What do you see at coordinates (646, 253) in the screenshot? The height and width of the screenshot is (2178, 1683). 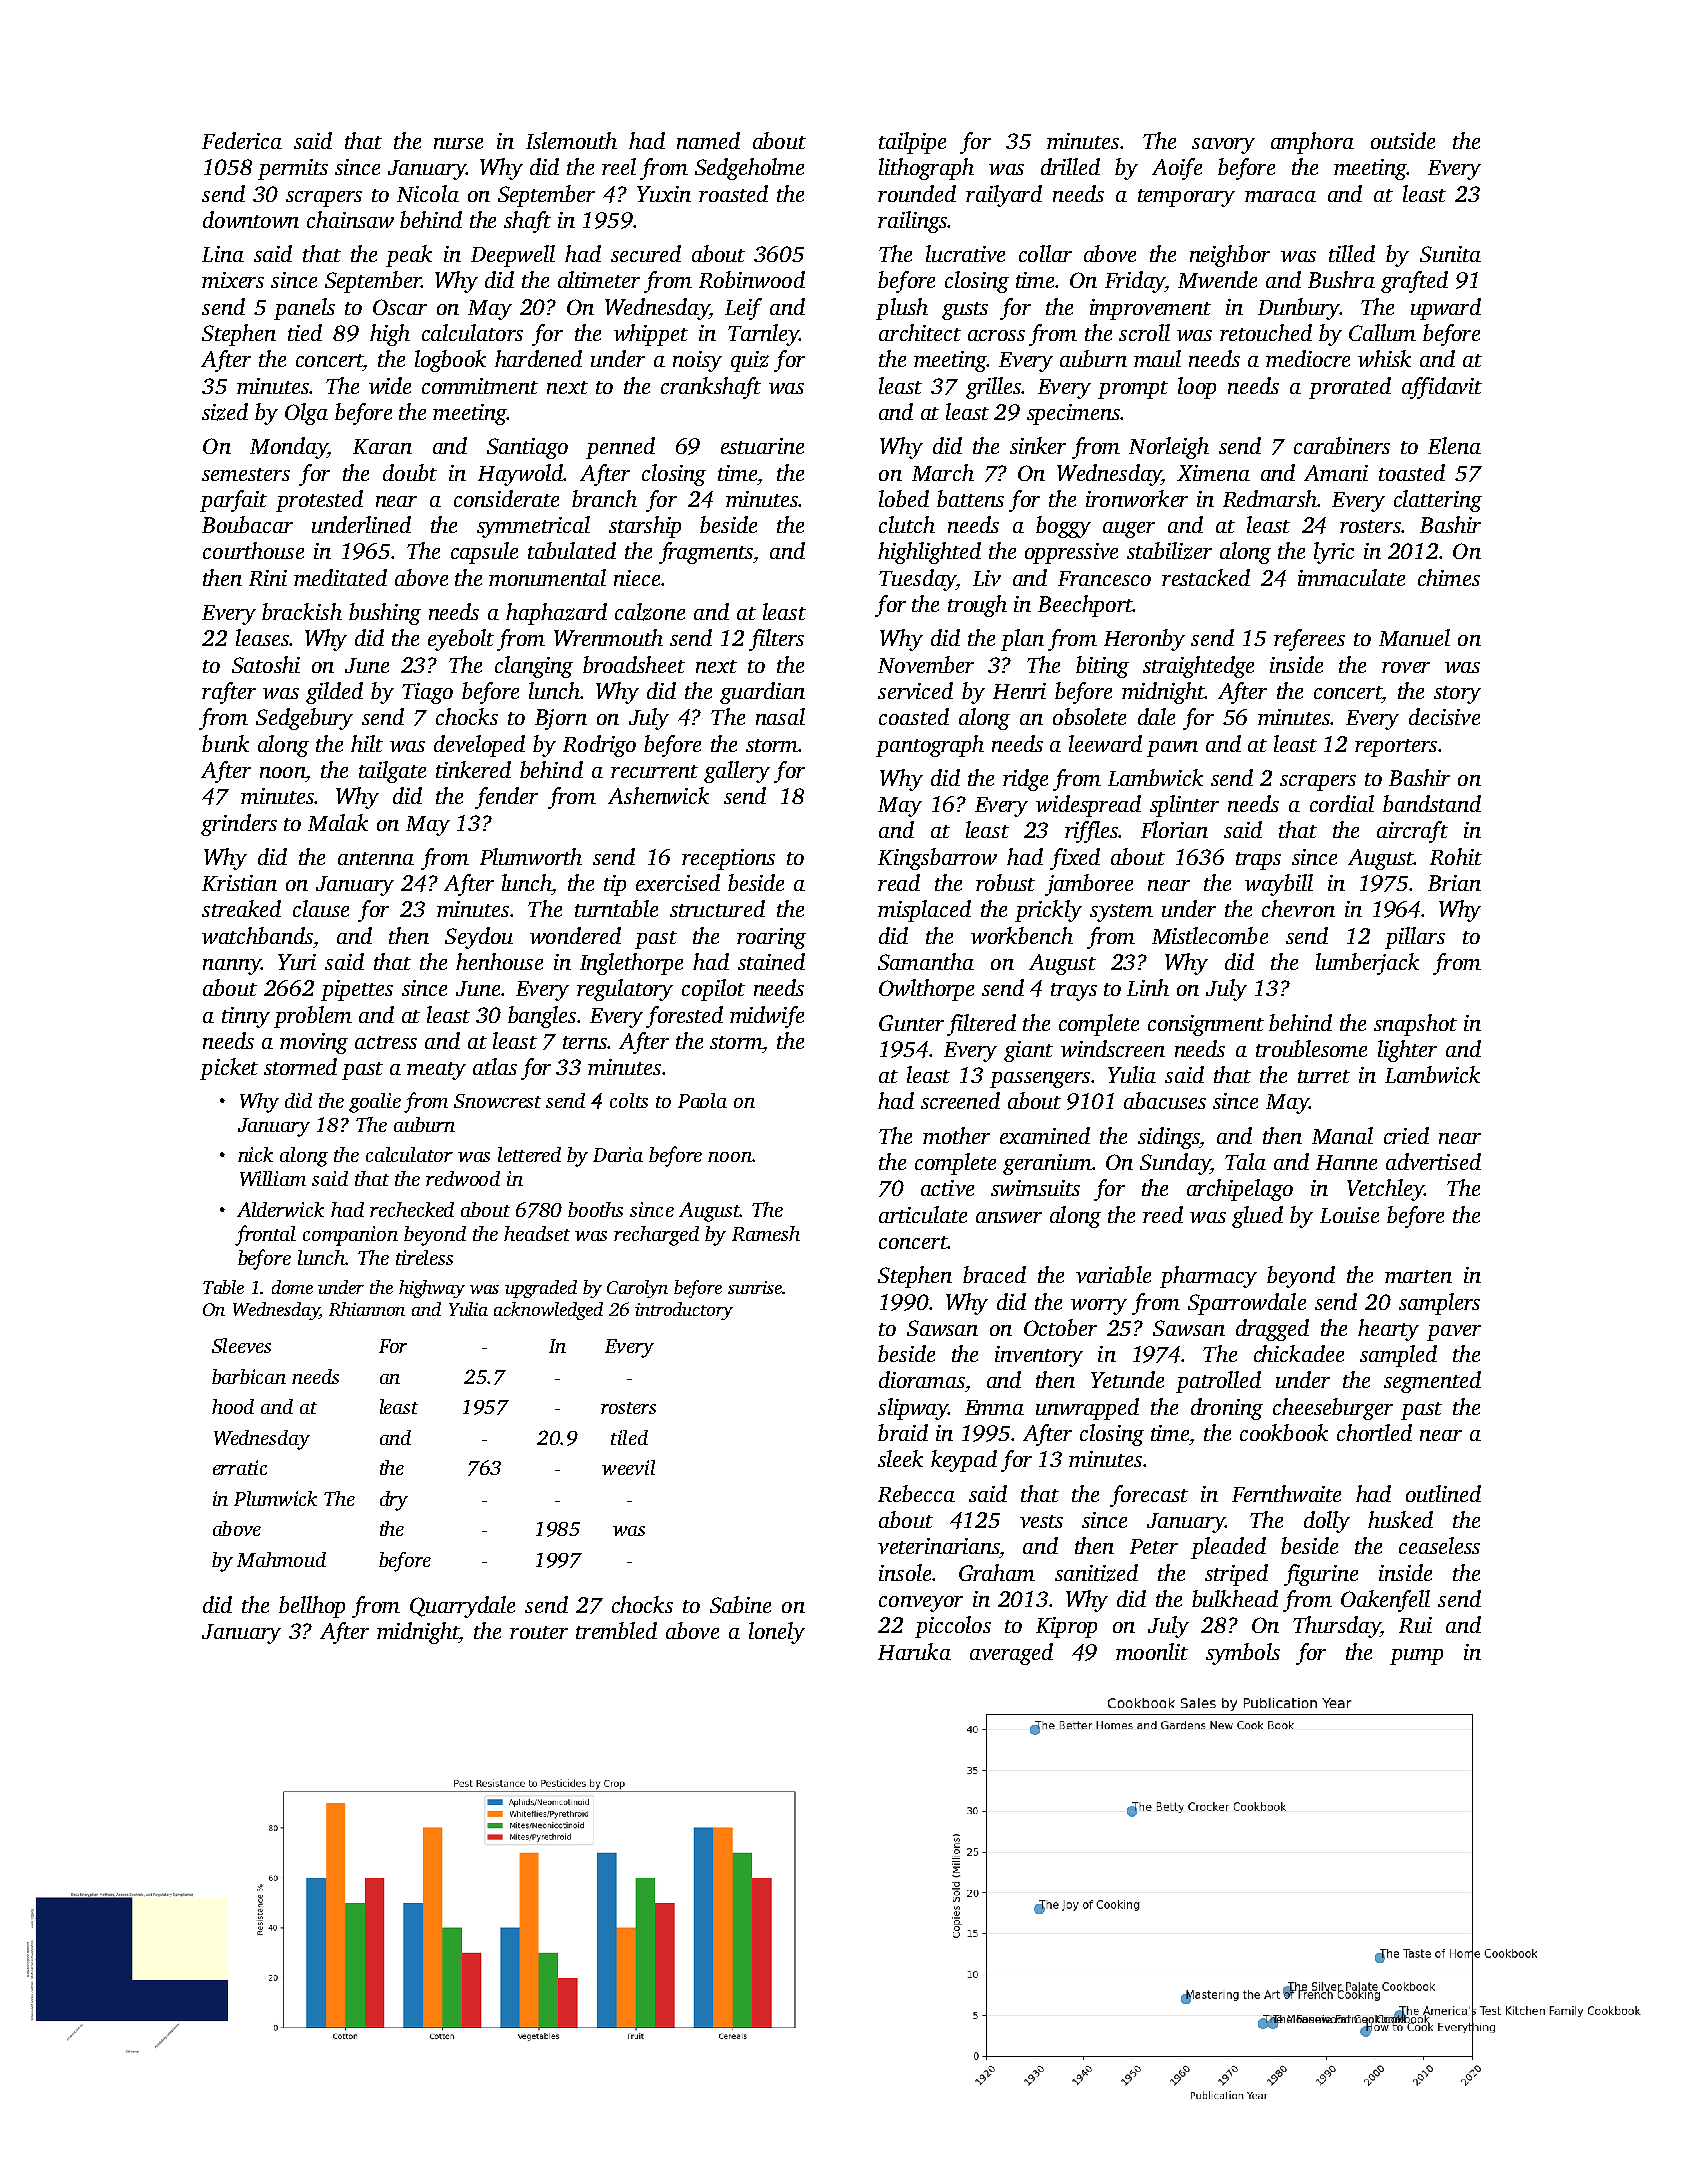 I see `secured` at bounding box center [646, 253].
